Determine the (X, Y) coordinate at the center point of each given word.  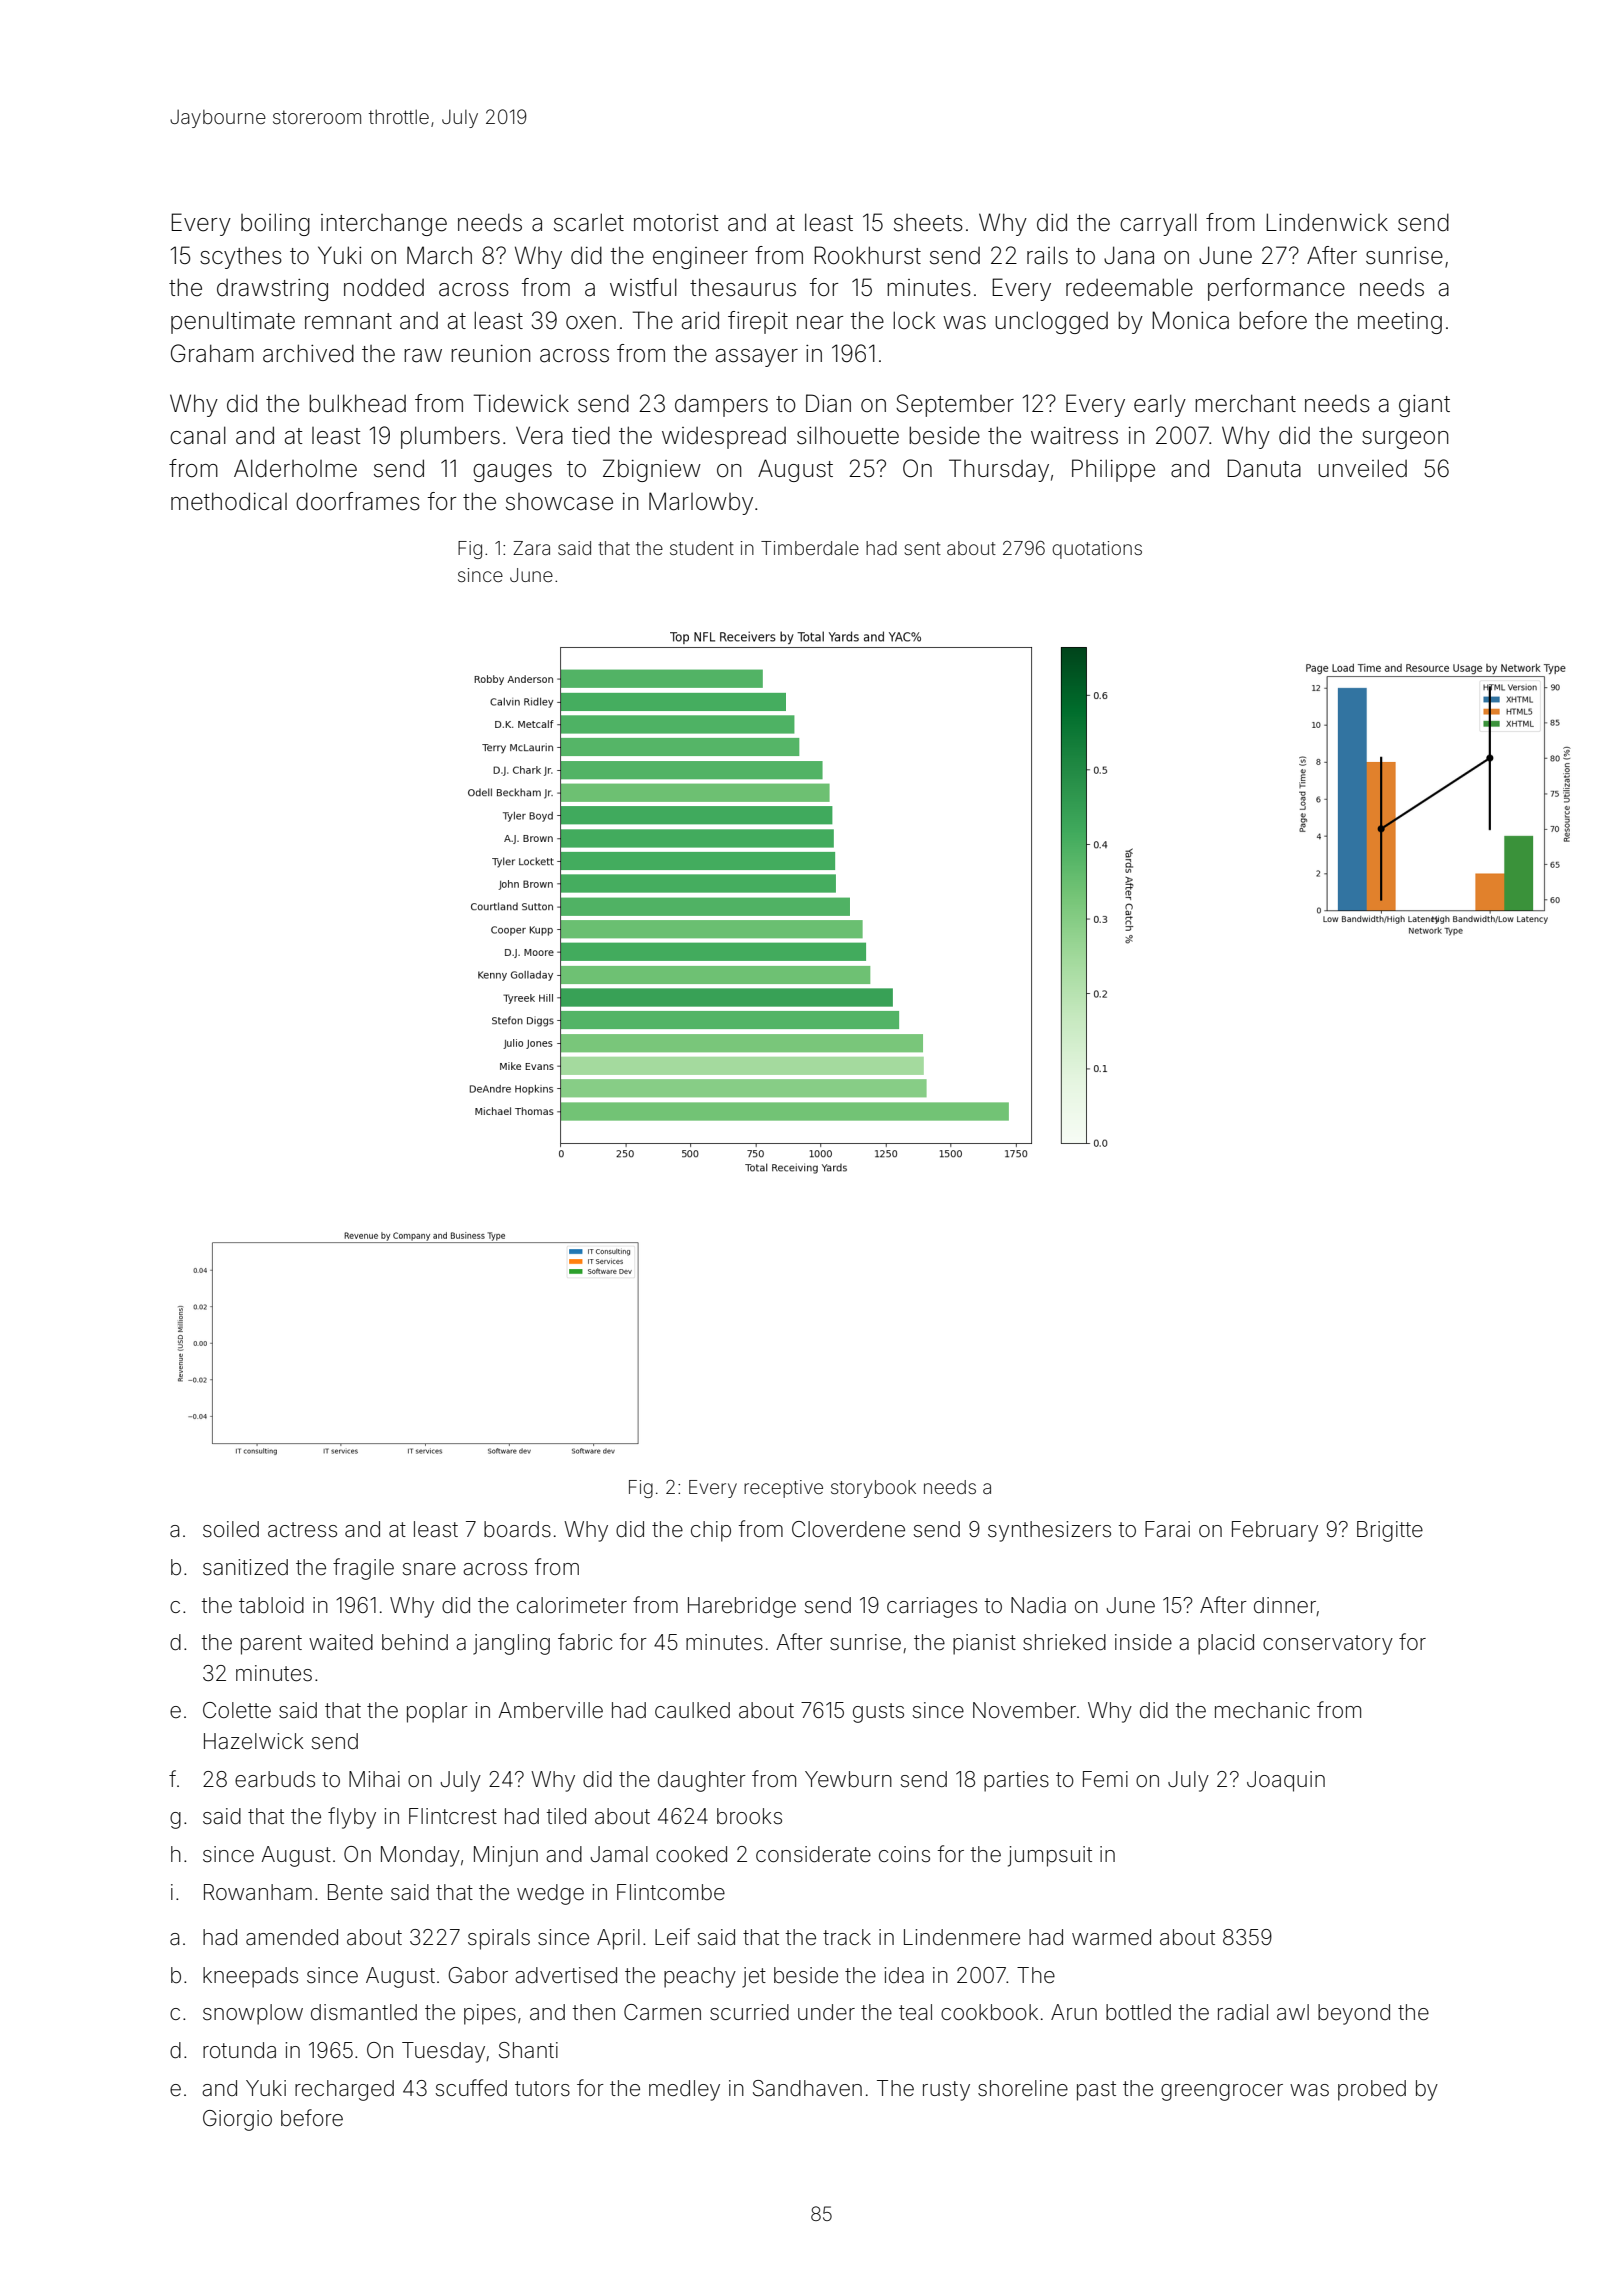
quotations (1097, 550)
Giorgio (237, 2120)
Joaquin (1286, 1781)
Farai (1167, 1529)
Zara (531, 548)
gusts (878, 1713)
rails (1047, 255)
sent (923, 548)
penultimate (233, 322)
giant (1424, 406)
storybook (873, 1489)
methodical (229, 501)
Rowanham (258, 1892)
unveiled (1362, 468)
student (702, 548)
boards (517, 1529)
